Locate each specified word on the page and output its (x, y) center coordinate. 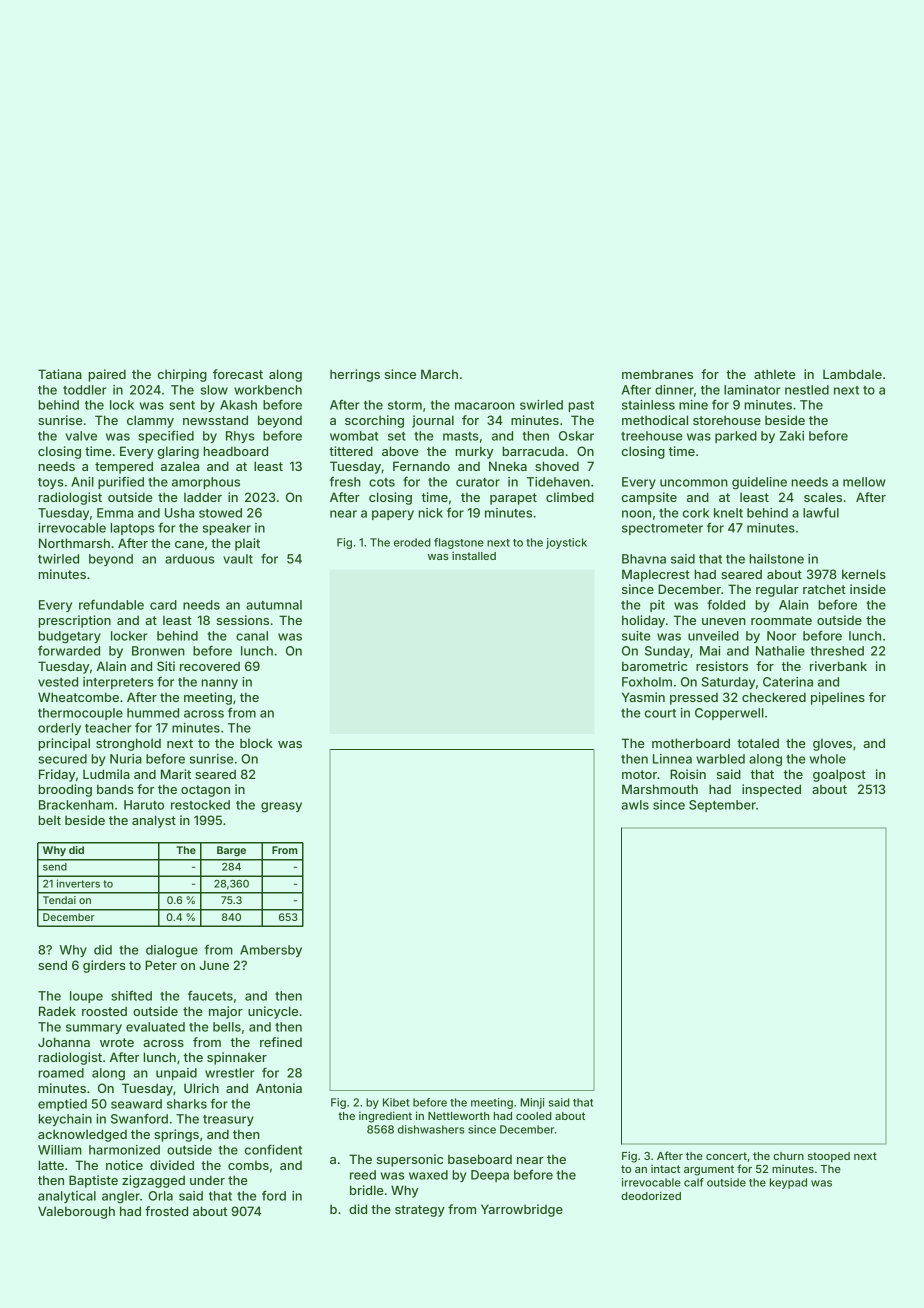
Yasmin (643, 697)
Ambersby (271, 951)
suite (636, 636)
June (214, 965)
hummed (153, 713)
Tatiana (60, 374)
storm (405, 405)
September (722, 806)
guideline (759, 483)
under (207, 1180)
